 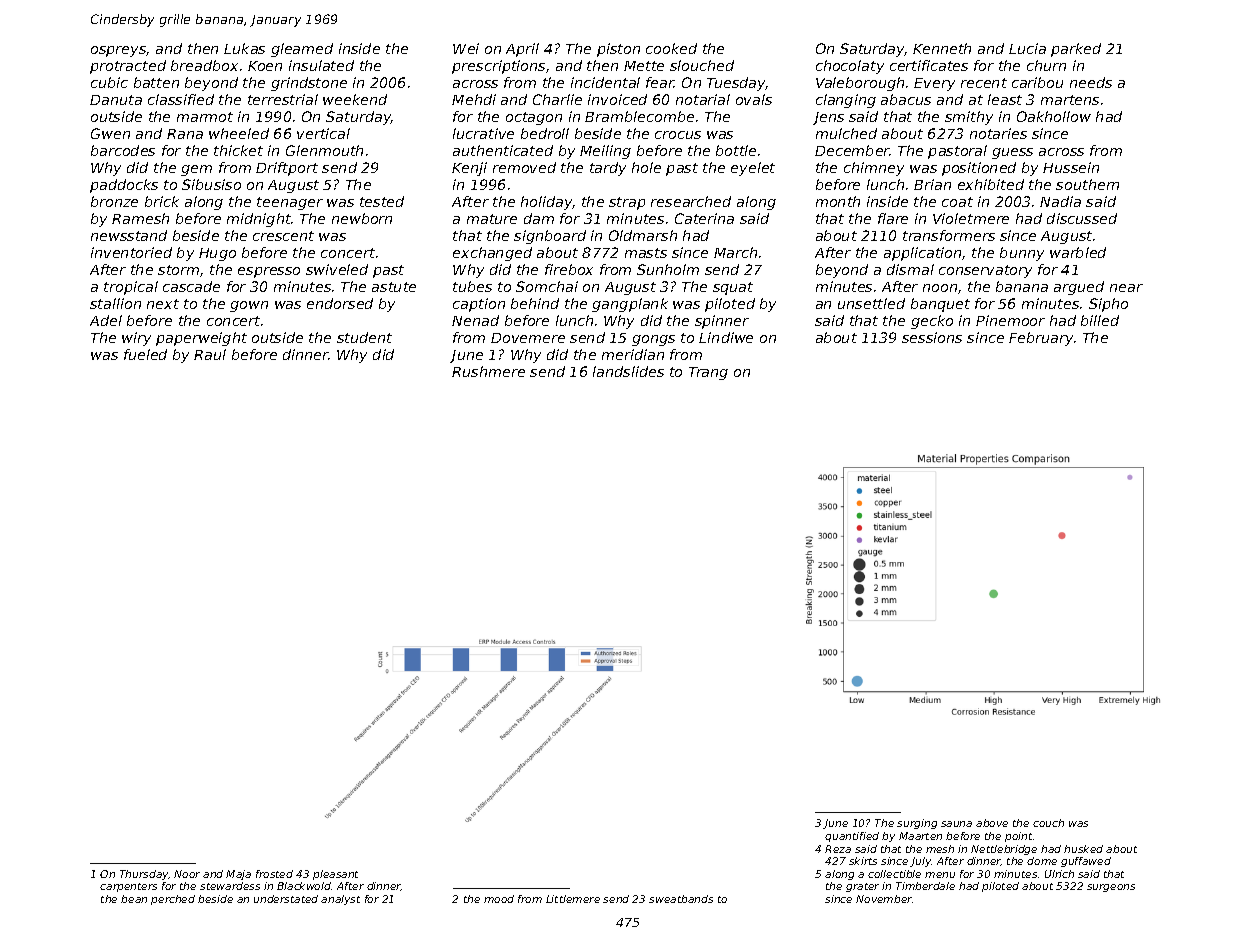 I want to click on student, so click(x=364, y=337).
